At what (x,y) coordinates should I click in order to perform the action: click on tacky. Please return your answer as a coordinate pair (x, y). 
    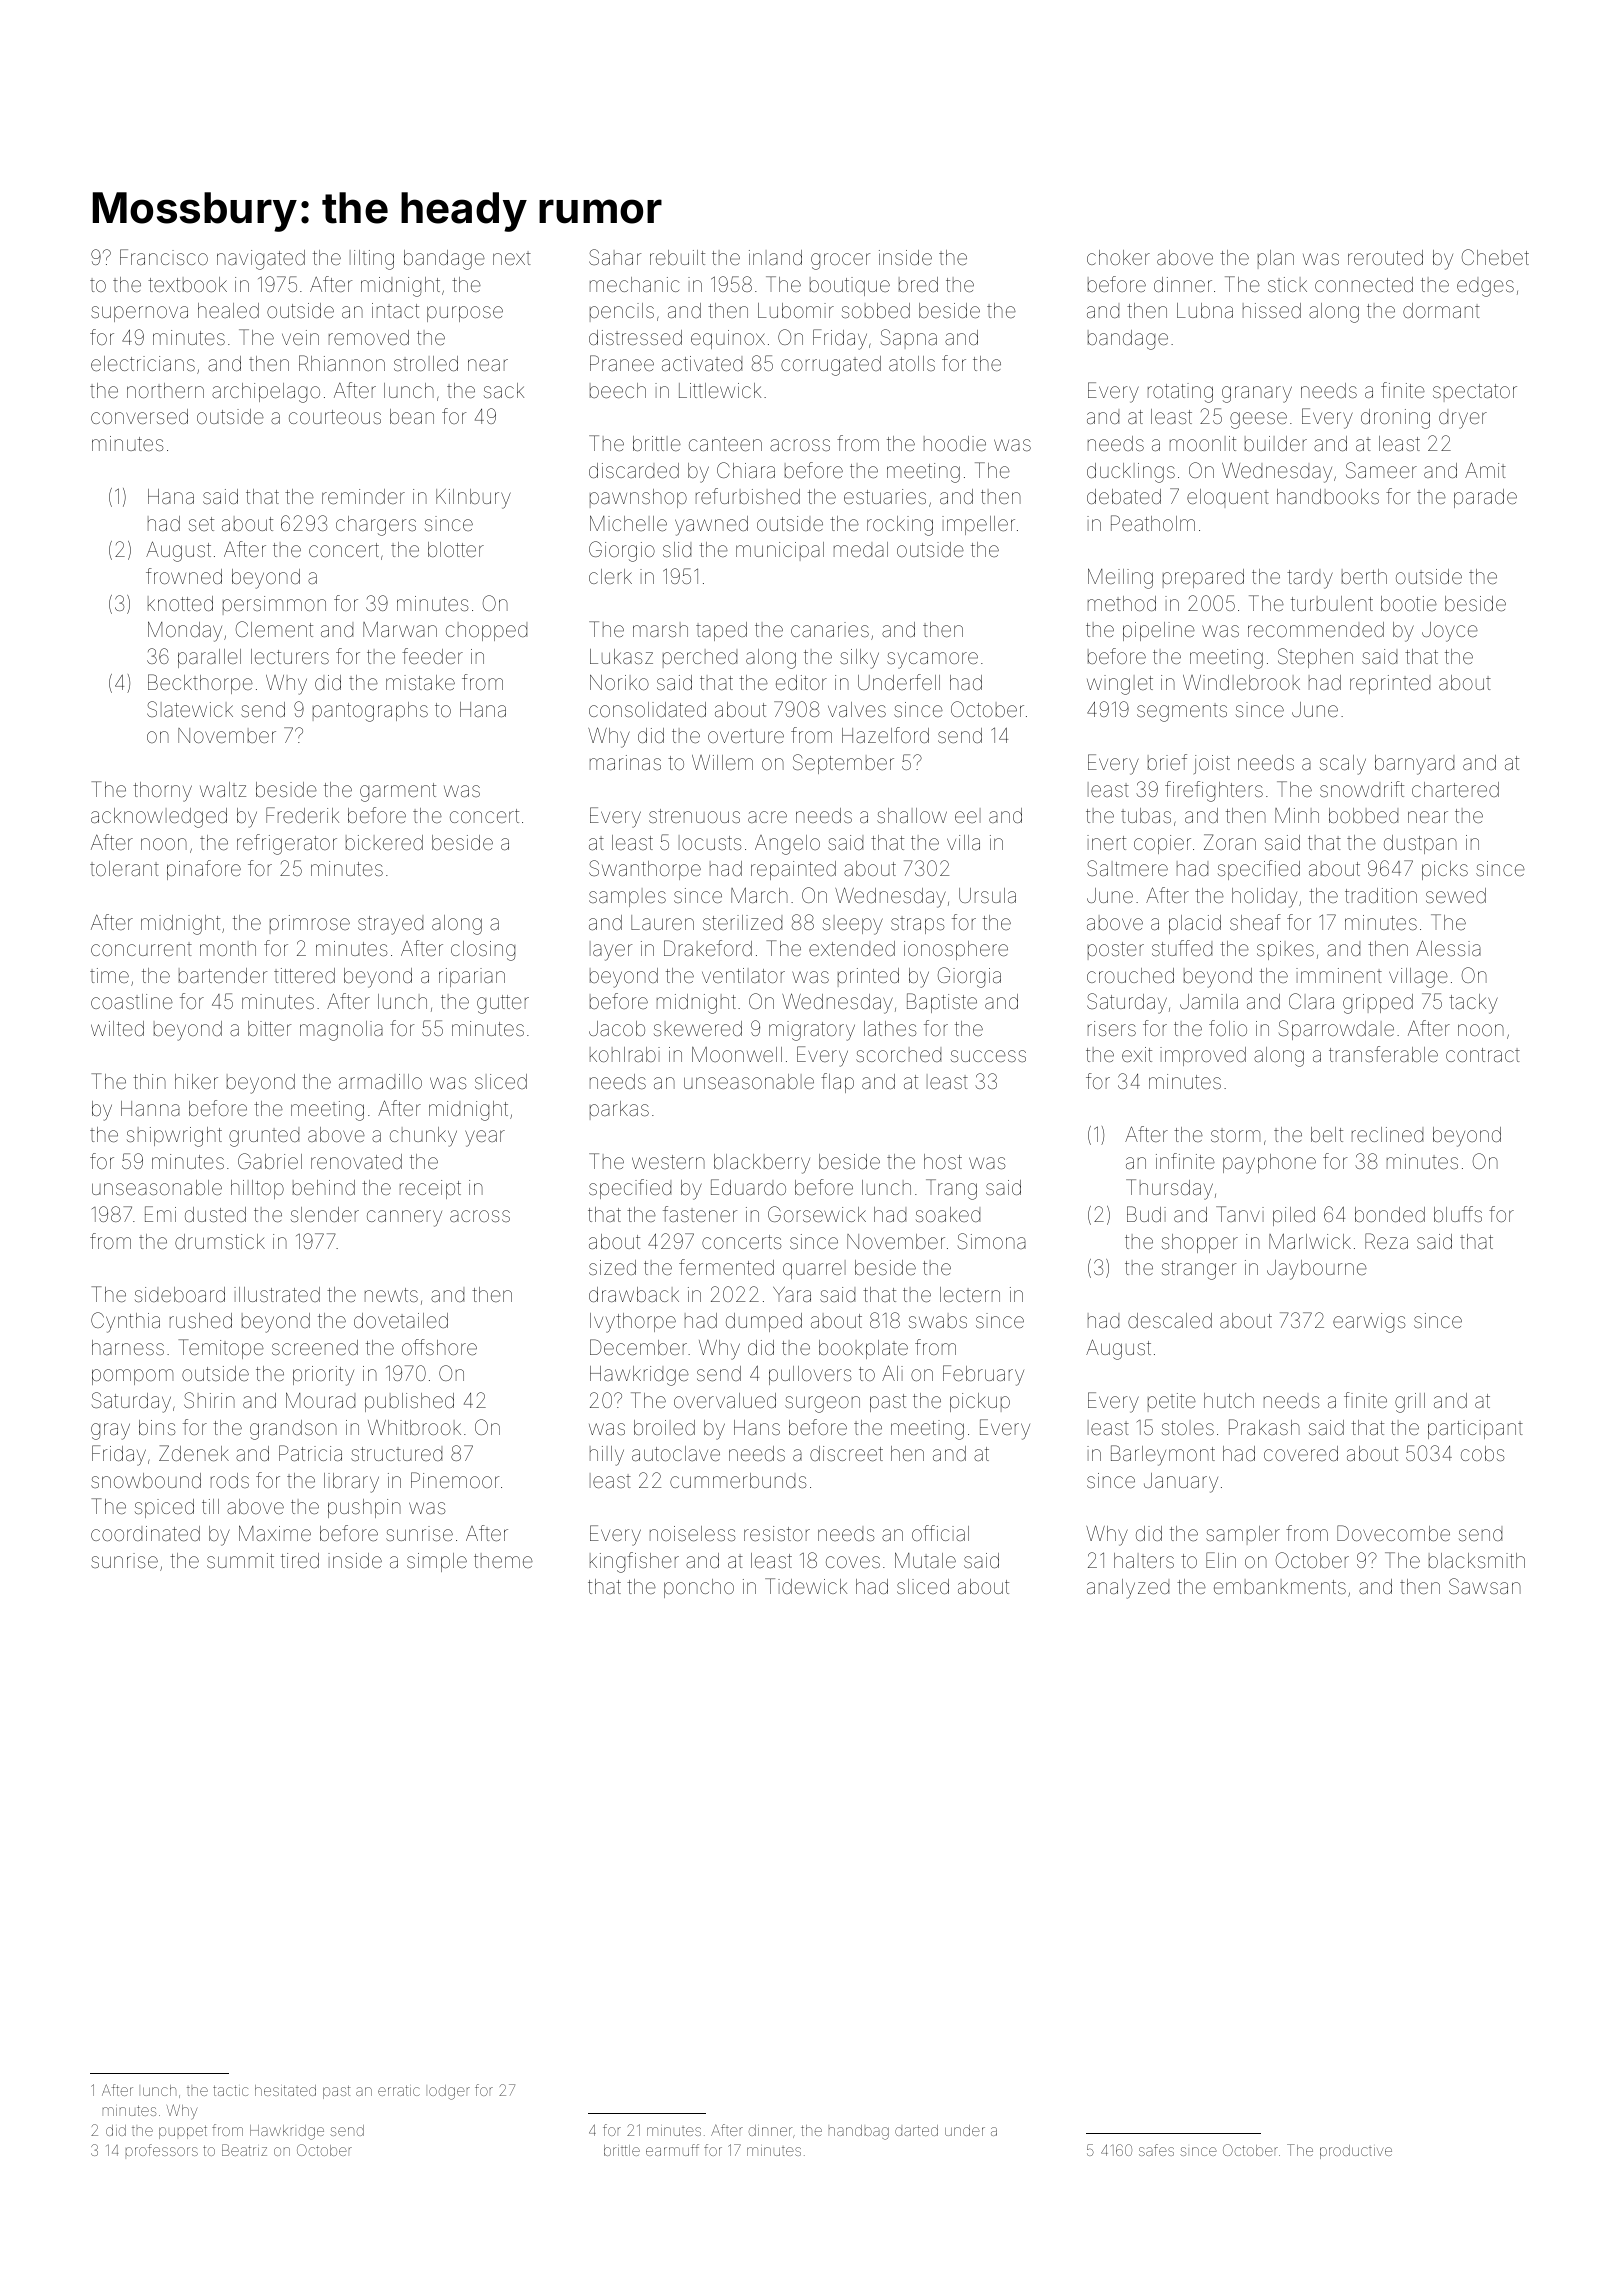
    Looking at the image, I should click on (1473, 1004).
